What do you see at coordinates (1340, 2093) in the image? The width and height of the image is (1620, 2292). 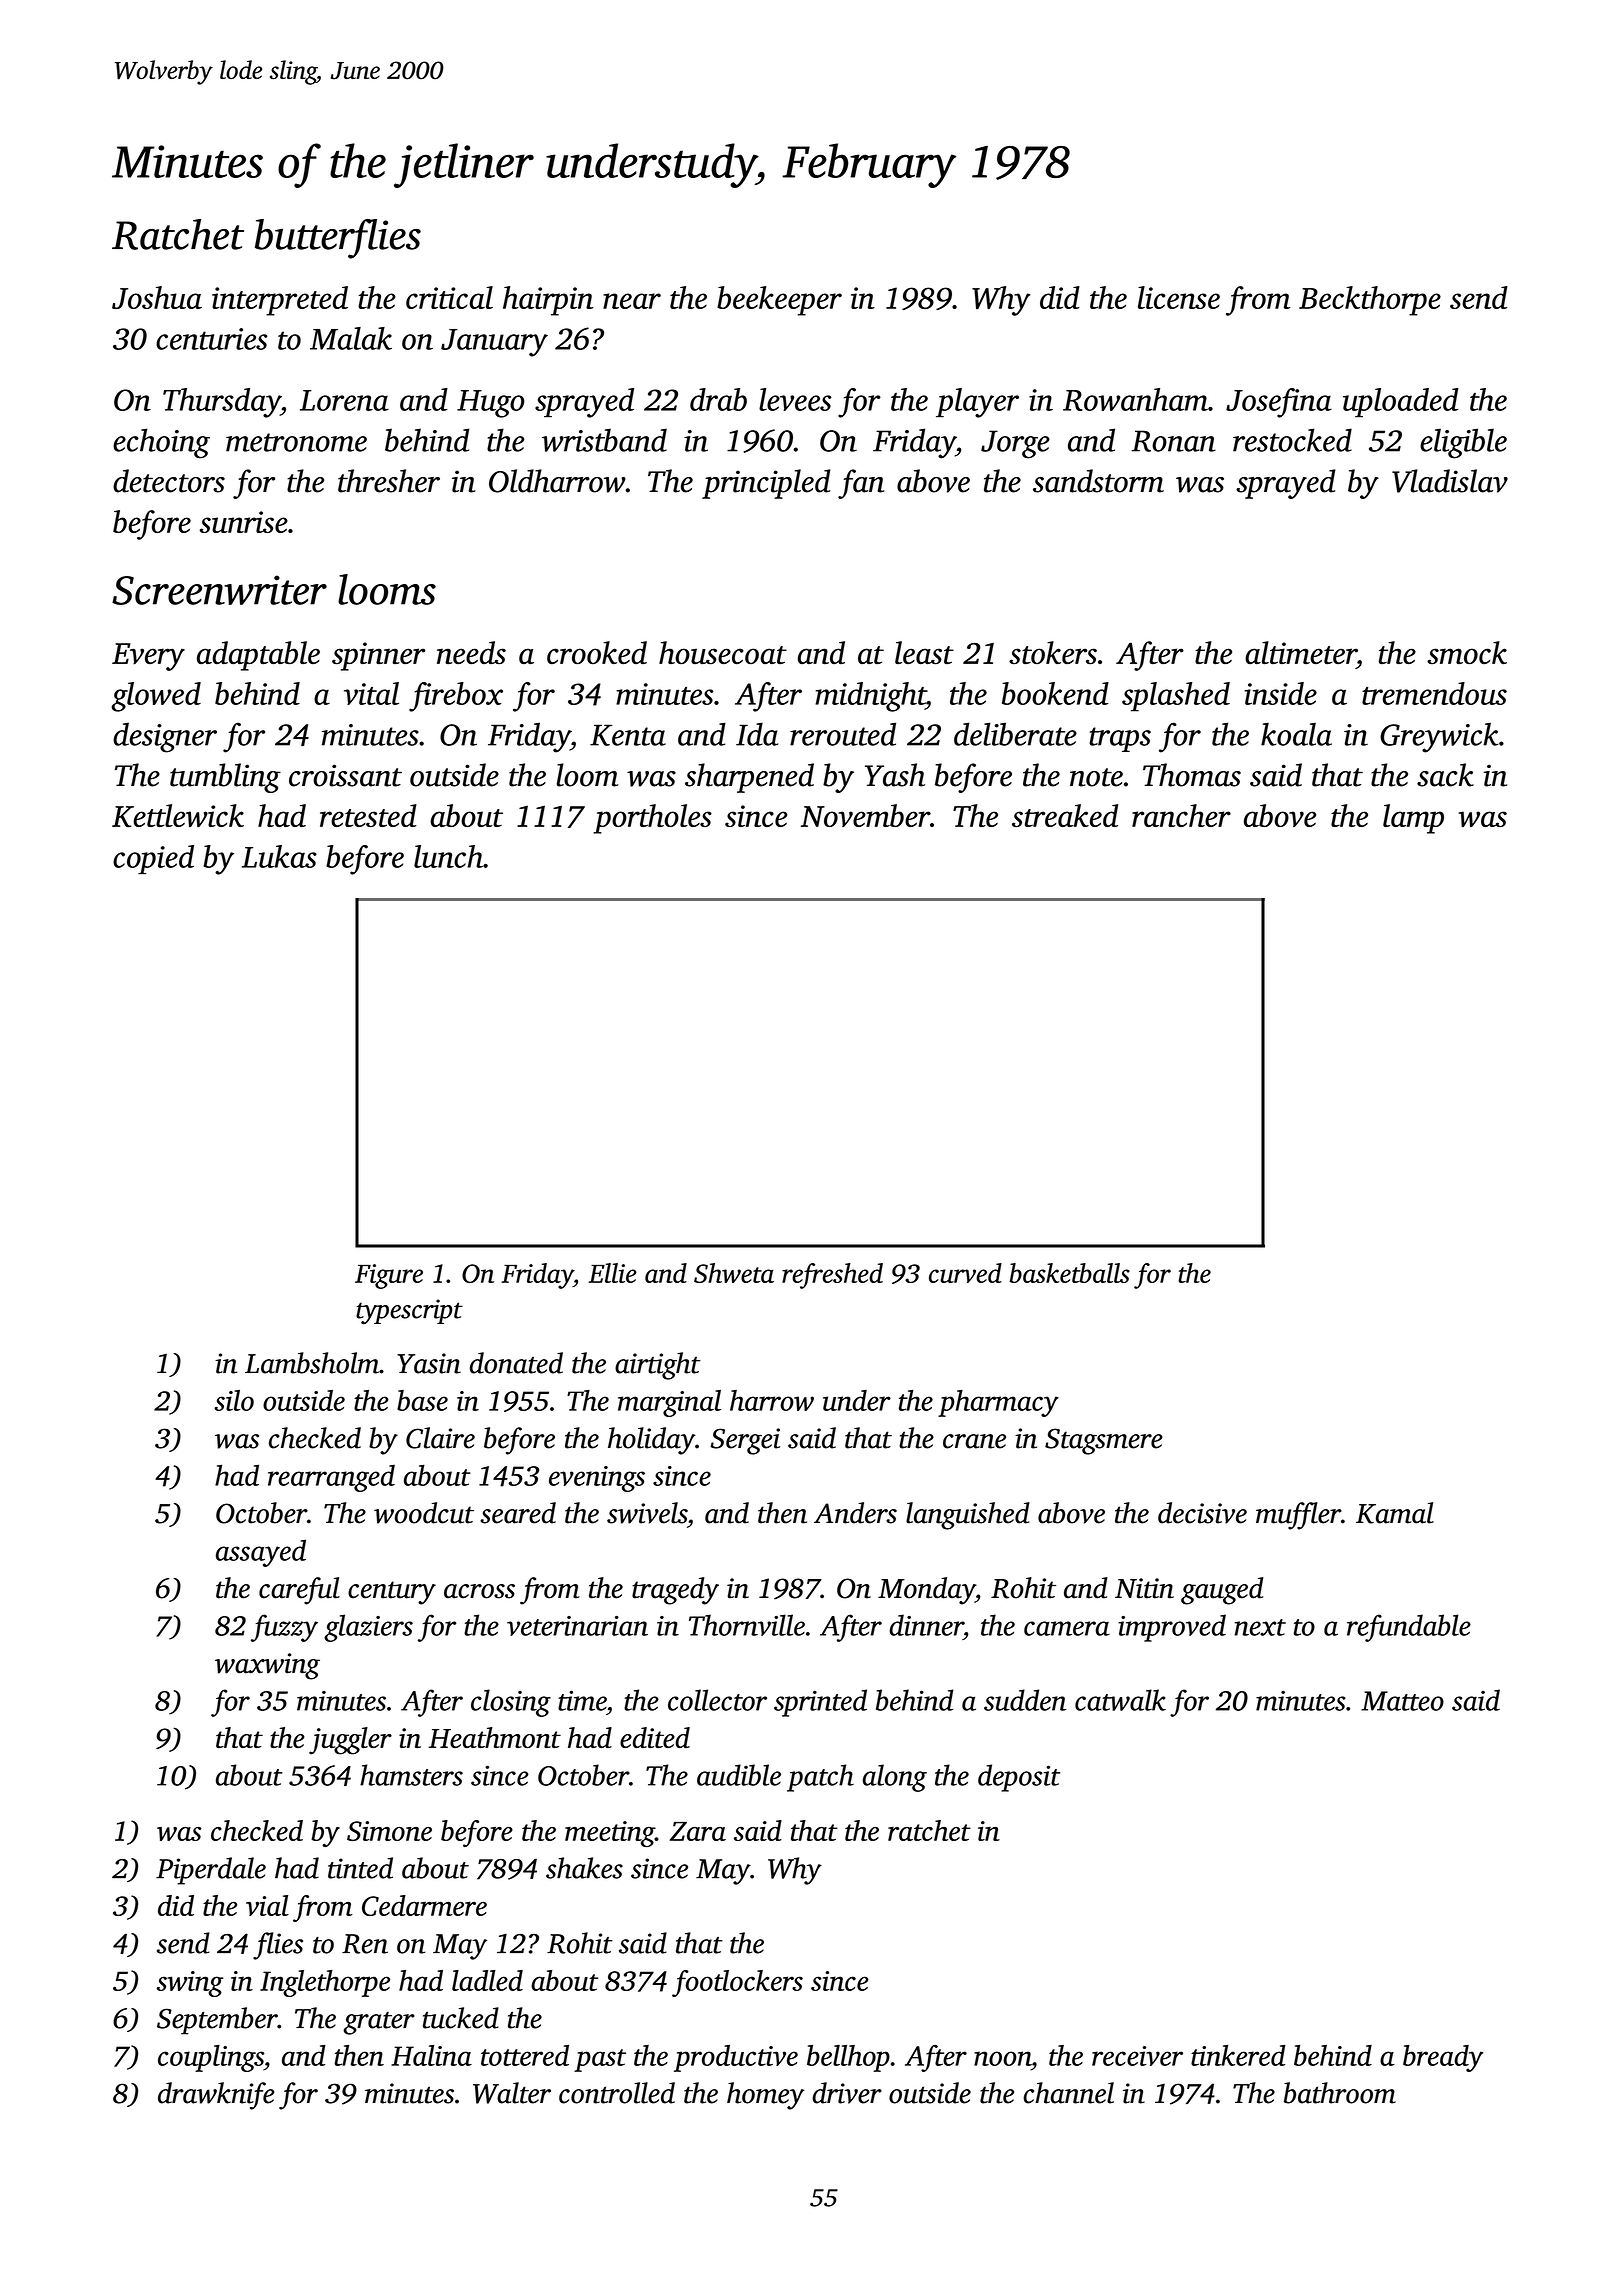 I see `bathroom` at bounding box center [1340, 2093].
